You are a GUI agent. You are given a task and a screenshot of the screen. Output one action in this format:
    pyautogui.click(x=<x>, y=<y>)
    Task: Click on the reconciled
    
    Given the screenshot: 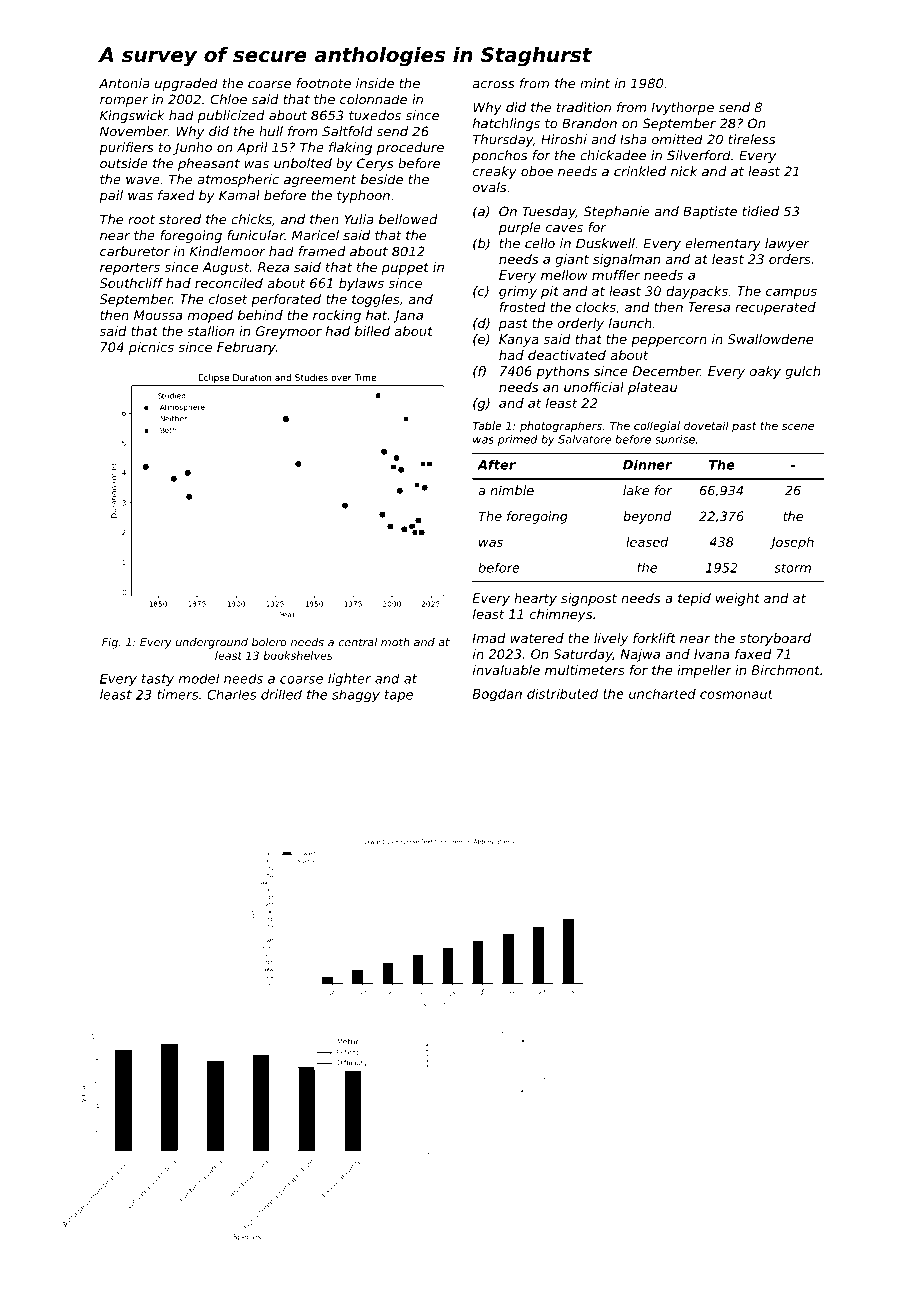 What is the action you would take?
    pyautogui.click(x=229, y=283)
